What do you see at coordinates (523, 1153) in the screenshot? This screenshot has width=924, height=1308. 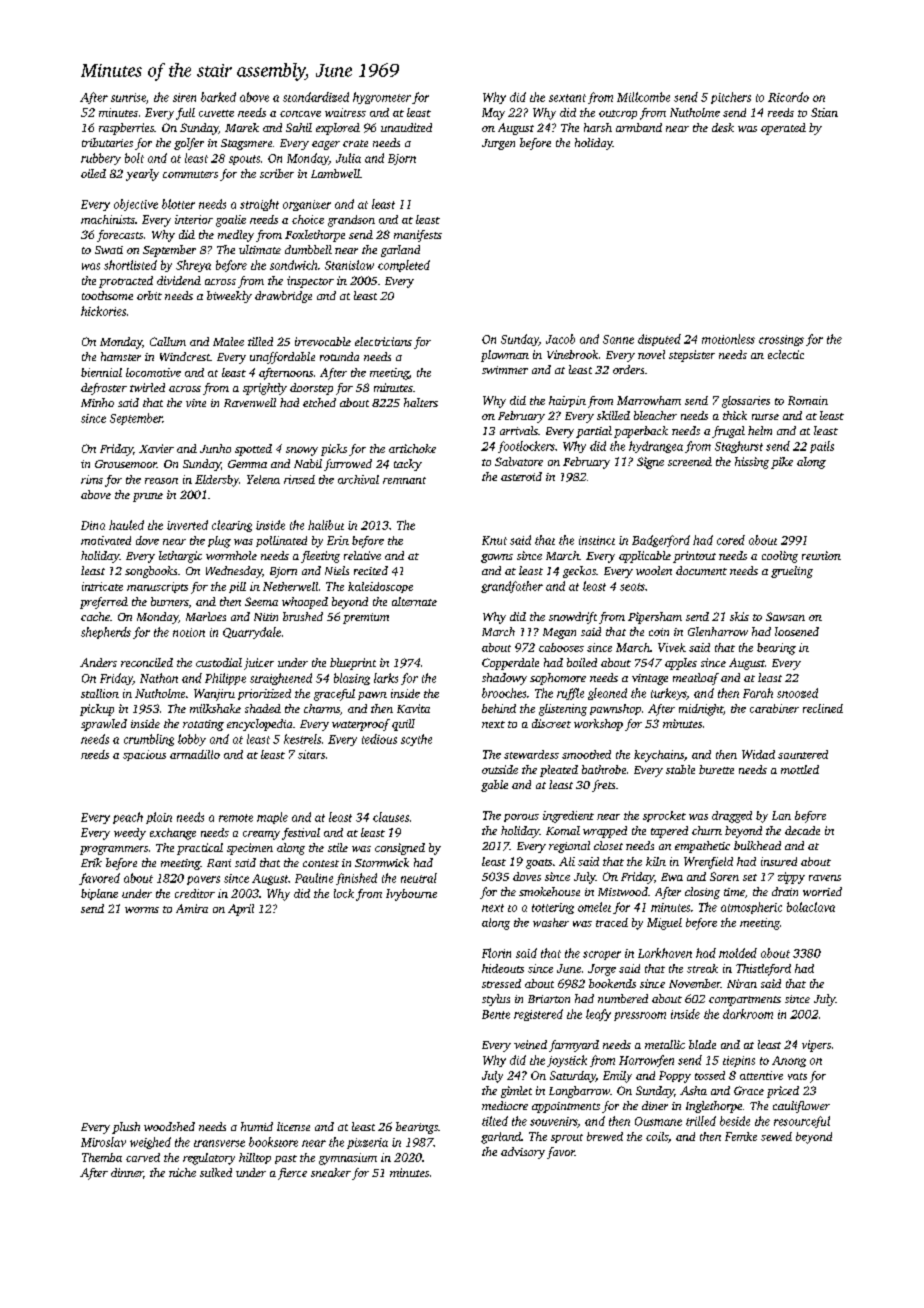 I see `advisory` at bounding box center [523, 1153].
